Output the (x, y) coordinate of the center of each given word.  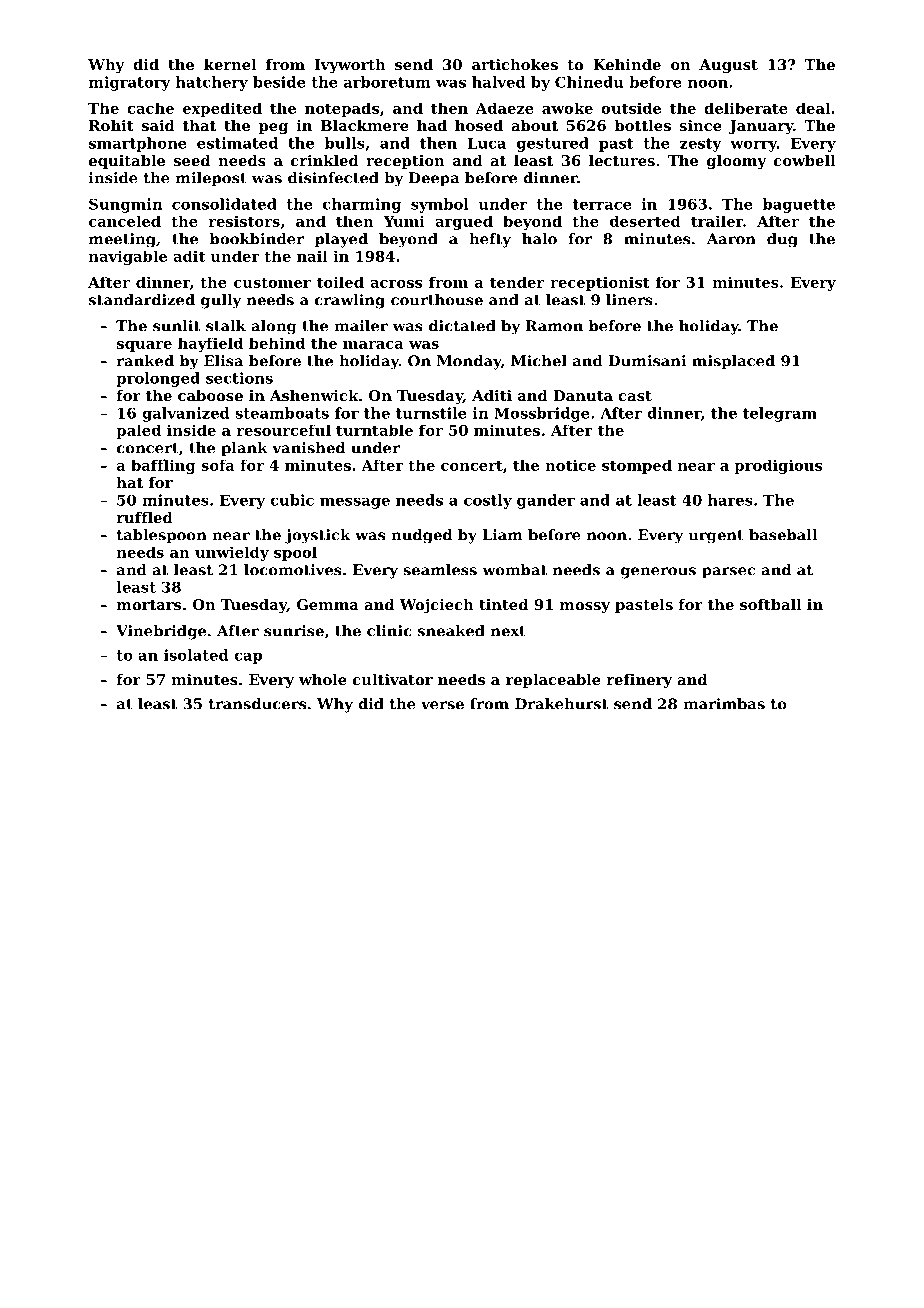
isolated (196, 655)
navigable (128, 257)
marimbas (724, 704)
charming (362, 205)
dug (782, 240)
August (728, 66)
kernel (230, 64)
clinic (389, 631)
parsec (728, 573)
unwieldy (232, 553)
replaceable (553, 681)
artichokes (515, 64)
